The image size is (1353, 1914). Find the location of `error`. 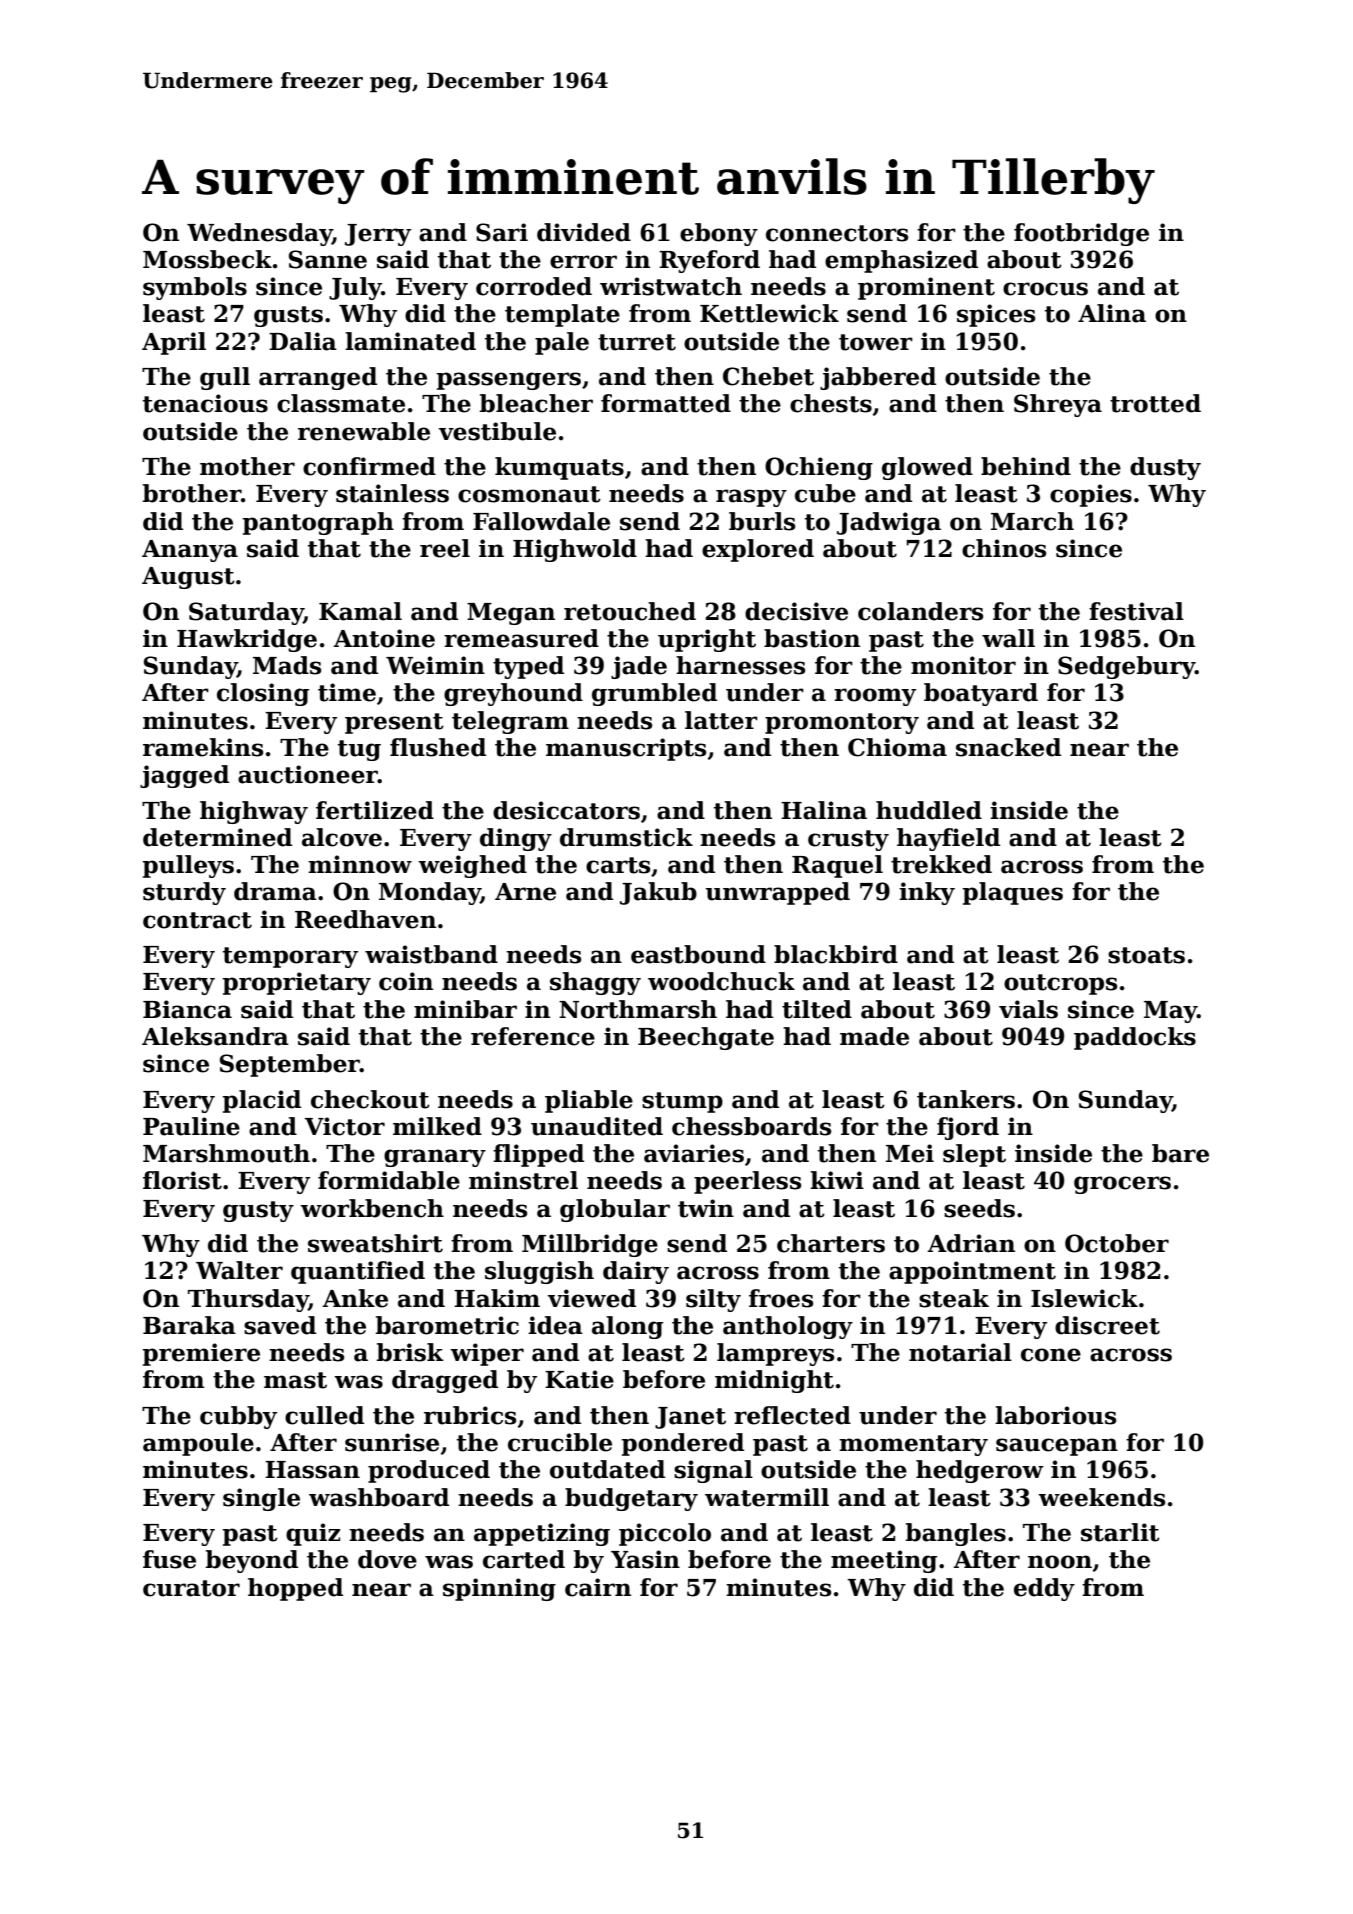

error is located at coordinates (583, 262).
